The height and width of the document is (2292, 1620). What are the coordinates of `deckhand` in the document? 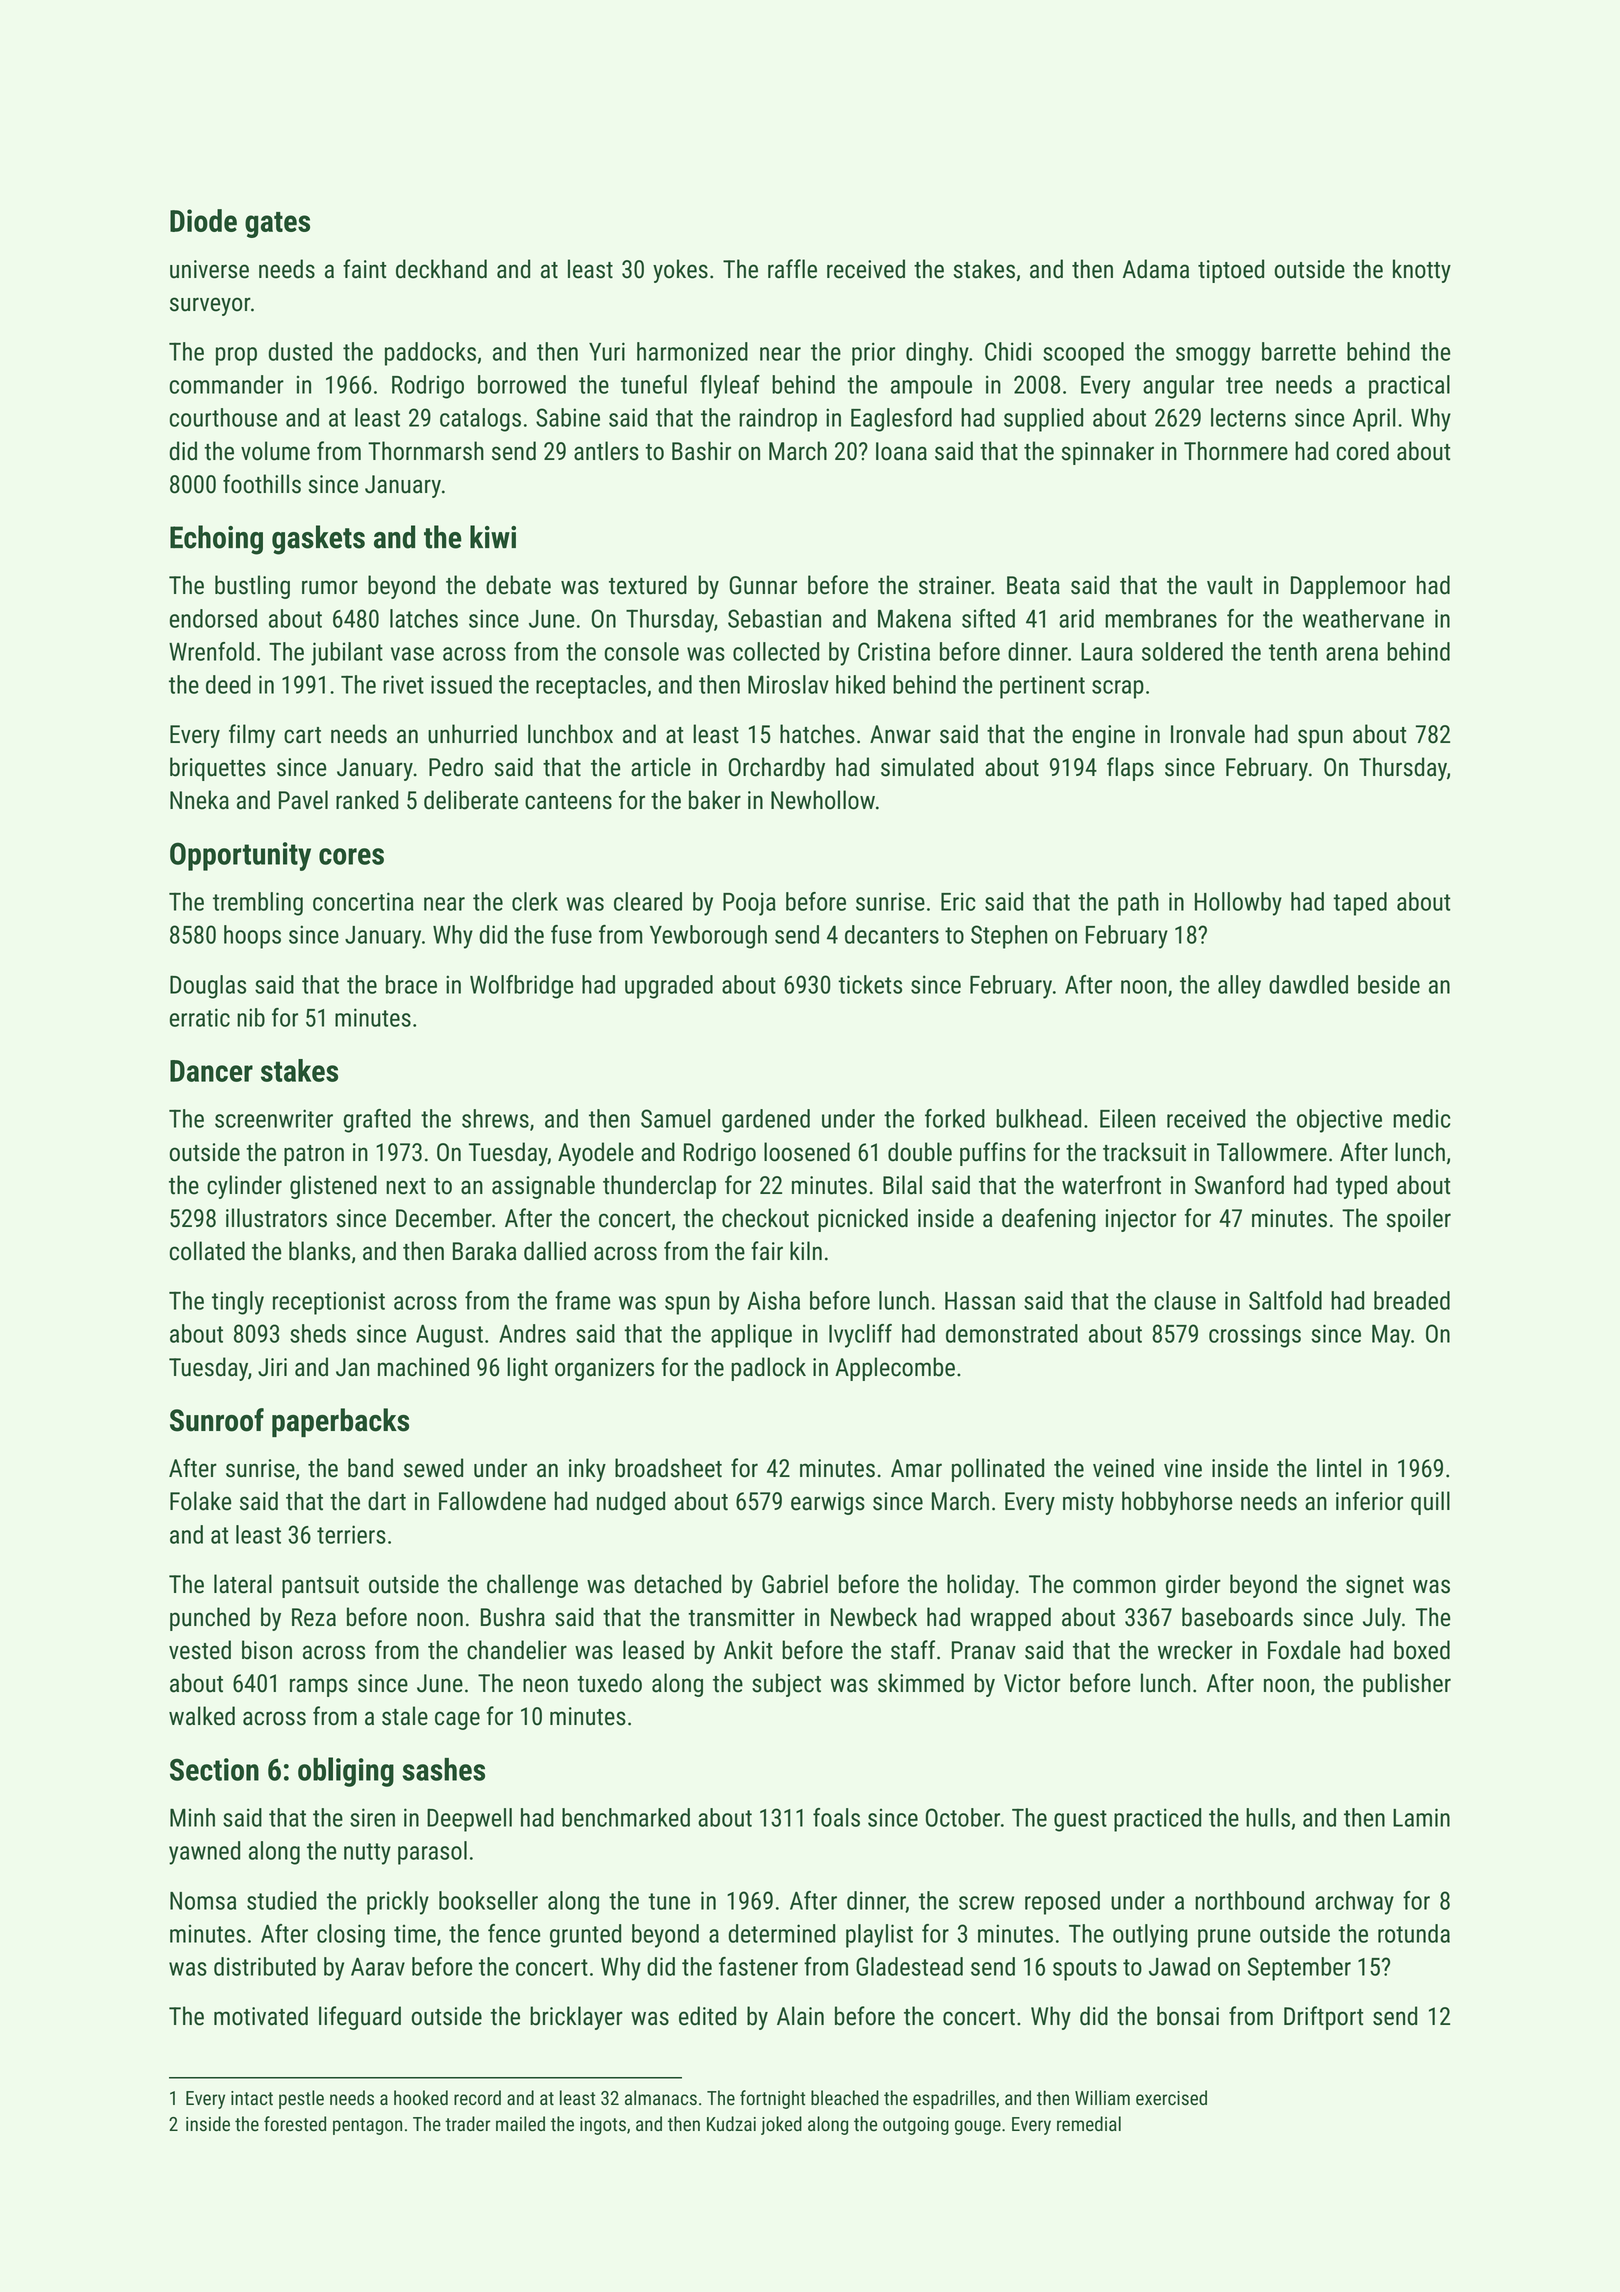 It's located at (441, 269).
